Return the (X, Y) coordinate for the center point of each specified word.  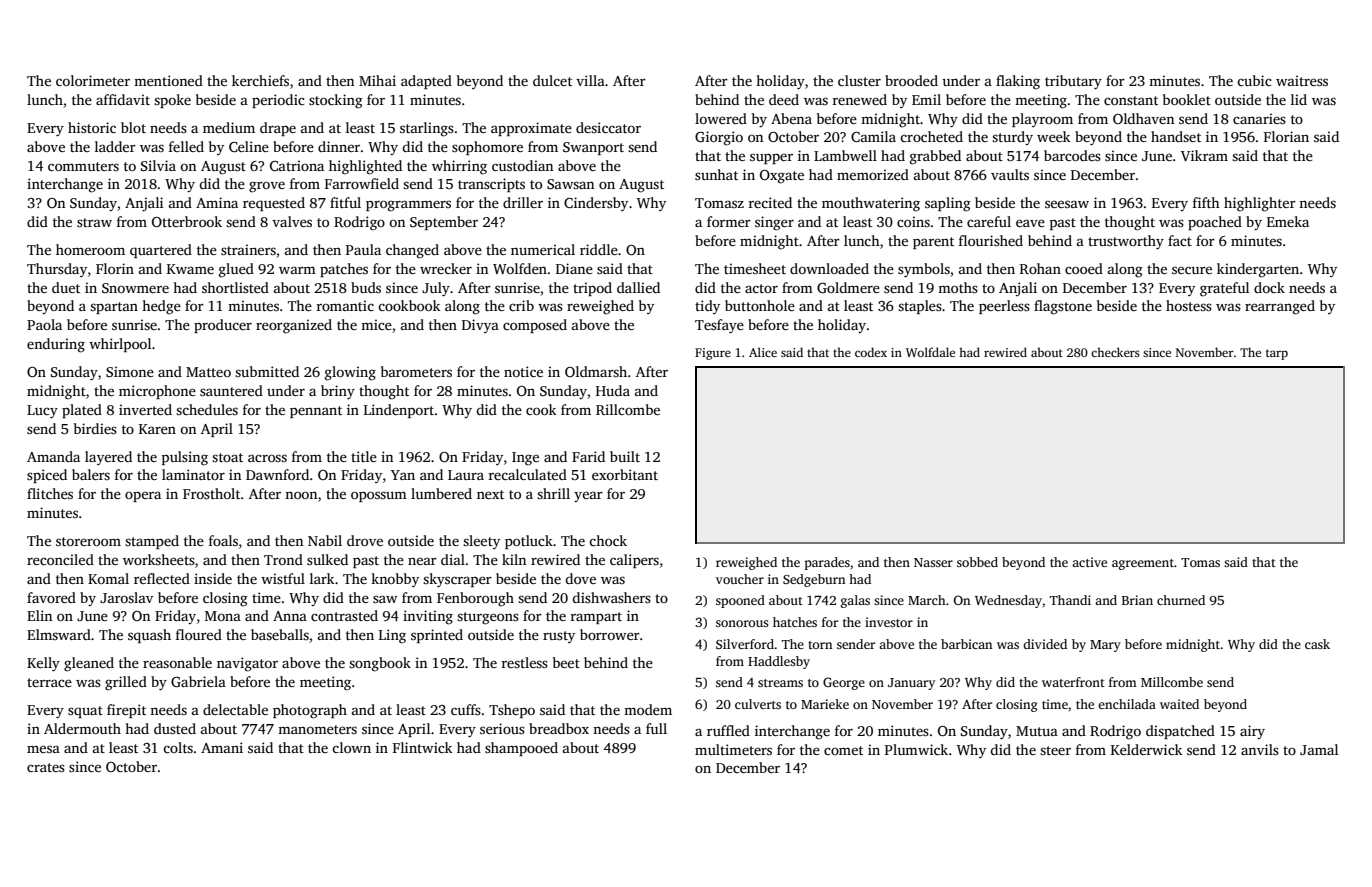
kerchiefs (260, 80)
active (1089, 562)
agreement (1143, 564)
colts (178, 747)
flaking (1018, 82)
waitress (1302, 80)
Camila (873, 136)
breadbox (559, 728)
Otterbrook (187, 221)
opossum (379, 496)
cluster (859, 80)
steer (1055, 750)
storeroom (88, 541)
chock (608, 540)
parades (827, 563)
